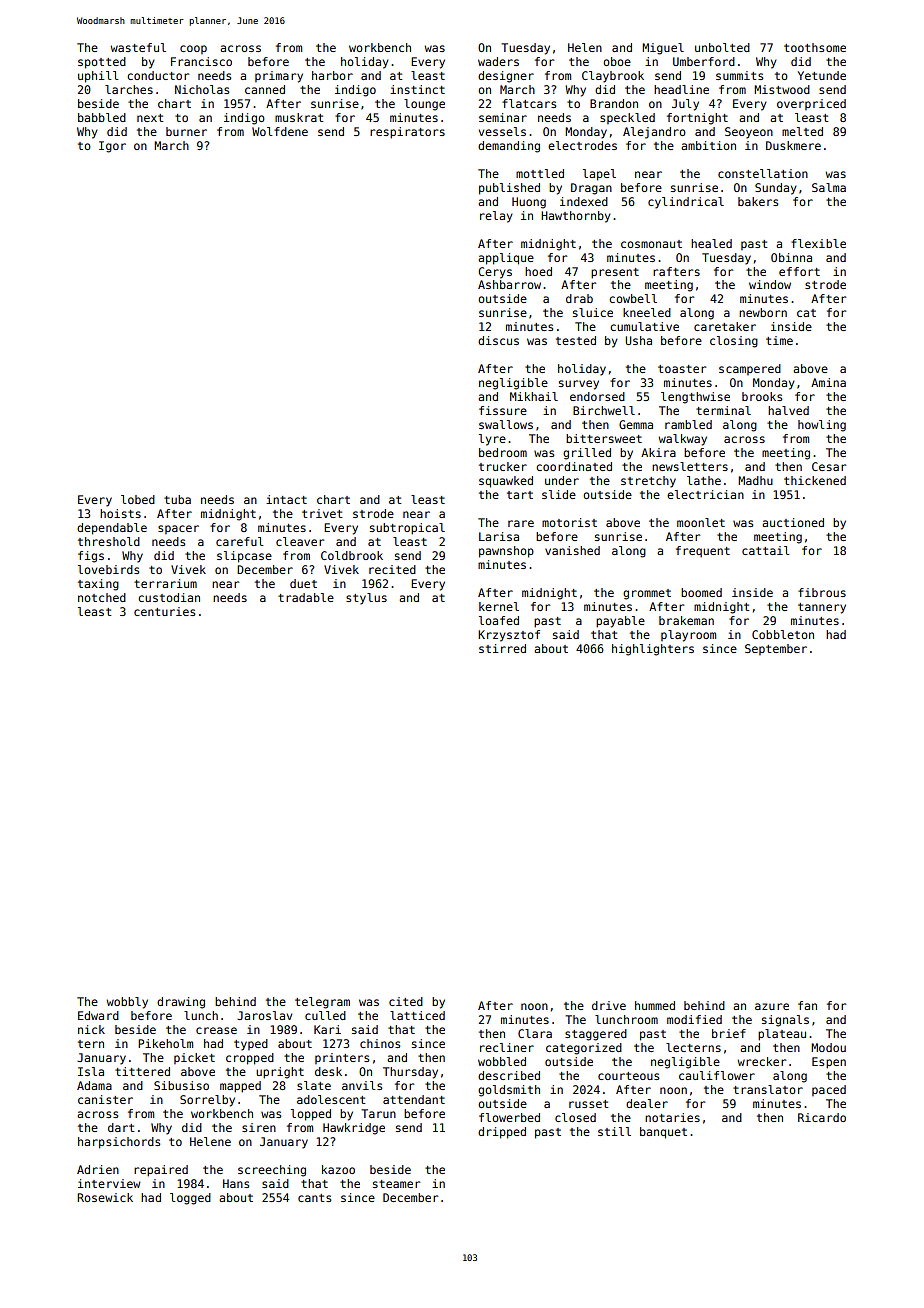 This screenshot has width=924, height=1308. I want to click on overpriced, so click(811, 104).
